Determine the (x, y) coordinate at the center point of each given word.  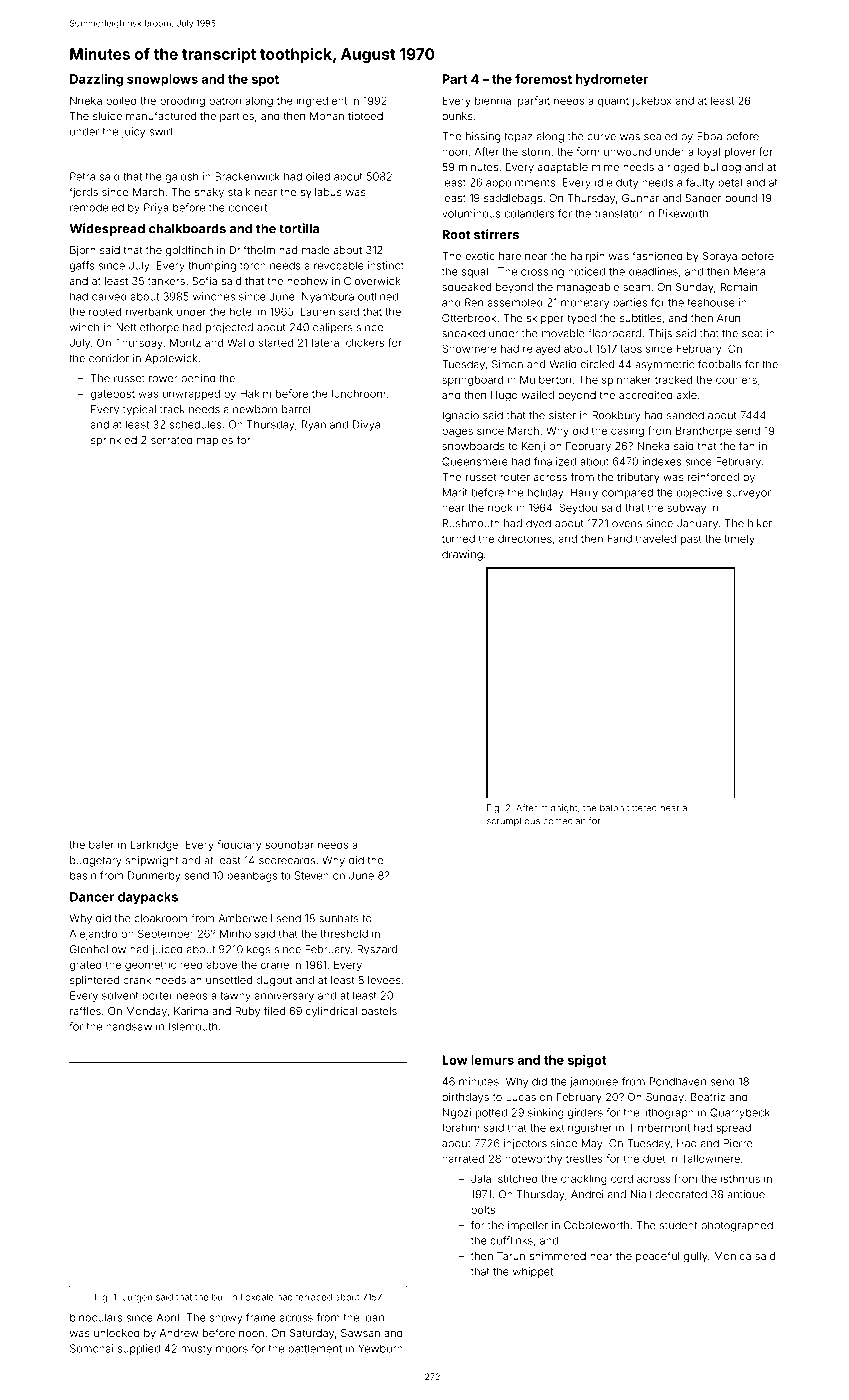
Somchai (91, 1348)
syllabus (321, 193)
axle (687, 395)
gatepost (113, 395)
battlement (315, 1348)
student (678, 1225)
